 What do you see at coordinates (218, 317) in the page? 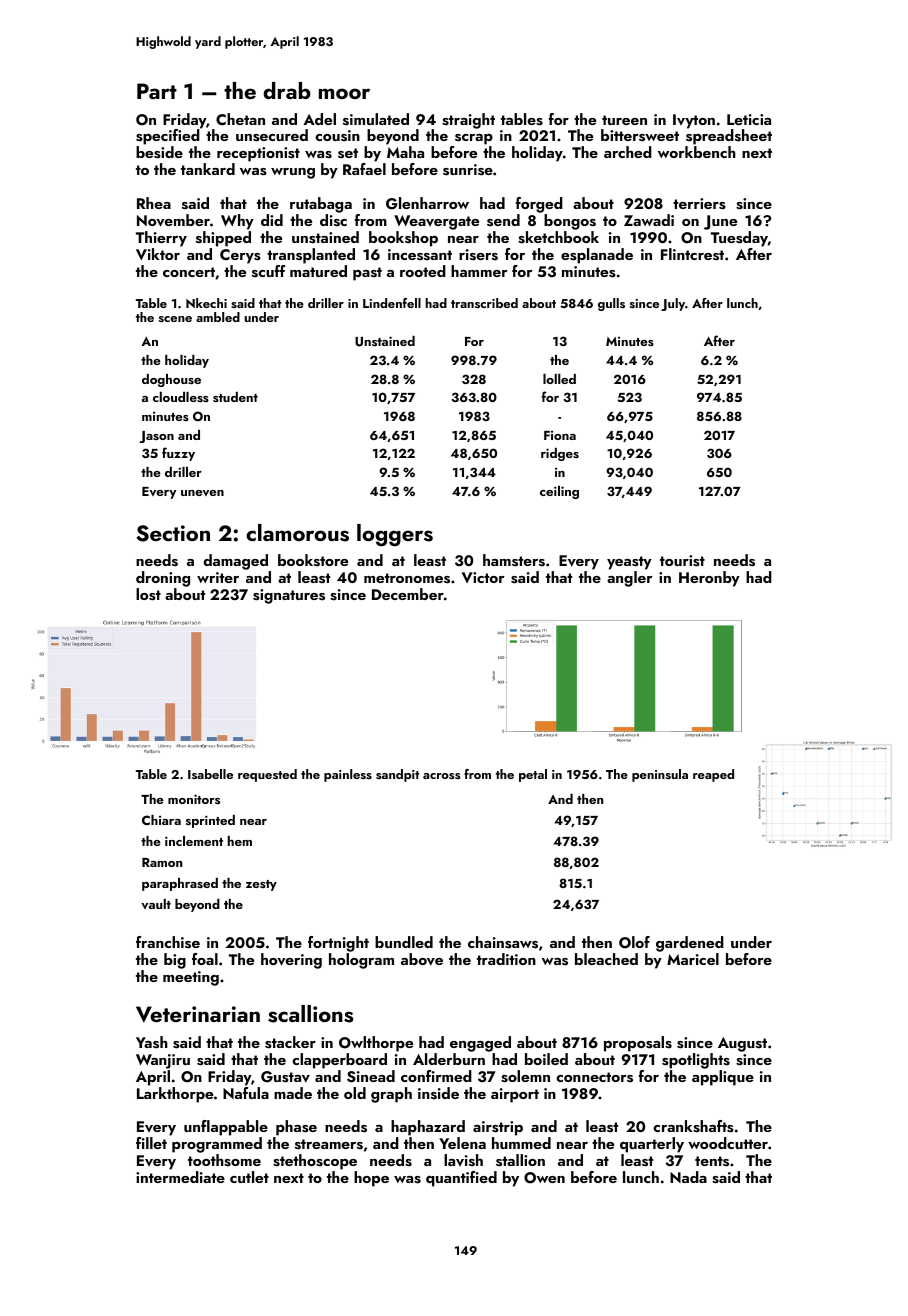
I see `ambled` at bounding box center [218, 317].
